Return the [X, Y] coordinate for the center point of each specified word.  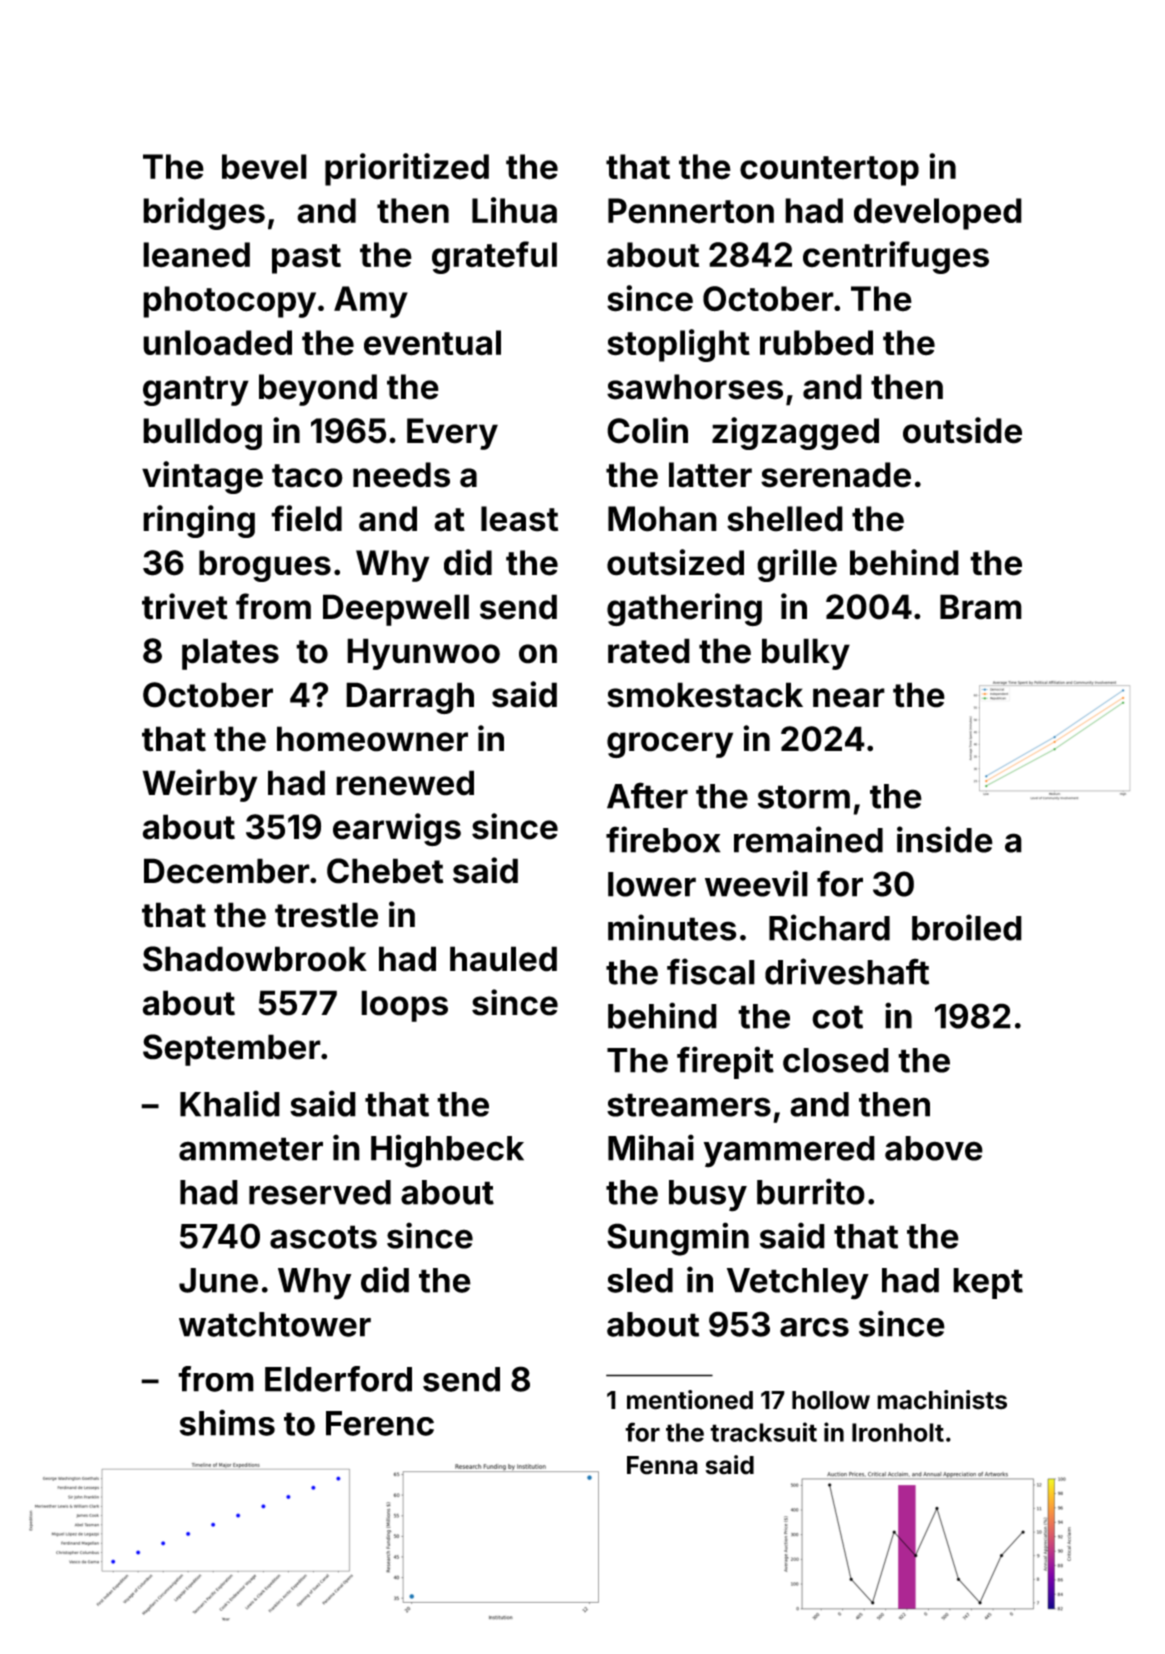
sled [640, 1280]
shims [227, 1422]
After [647, 795]
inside [945, 839]
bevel [264, 167]
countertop [829, 171]
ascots [323, 1237]
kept [988, 1283]
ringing [199, 521]
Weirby [199, 785]
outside [962, 430]
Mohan [662, 519]
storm [804, 797]
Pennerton [691, 211]
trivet [185, 606]
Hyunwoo [423, 654]
